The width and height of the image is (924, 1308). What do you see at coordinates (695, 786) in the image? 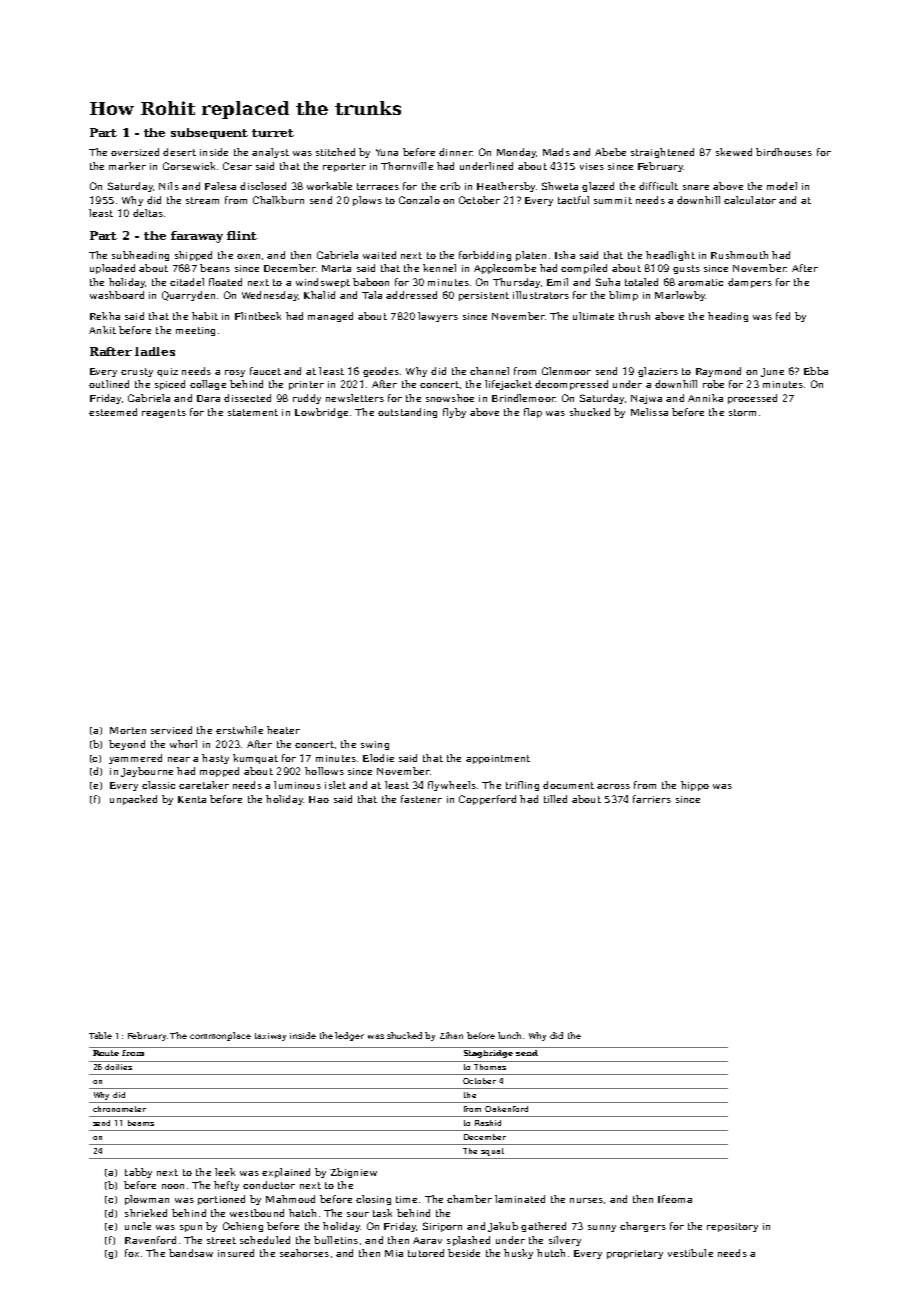
I see `hippo` at bounding box center [695, 786].
